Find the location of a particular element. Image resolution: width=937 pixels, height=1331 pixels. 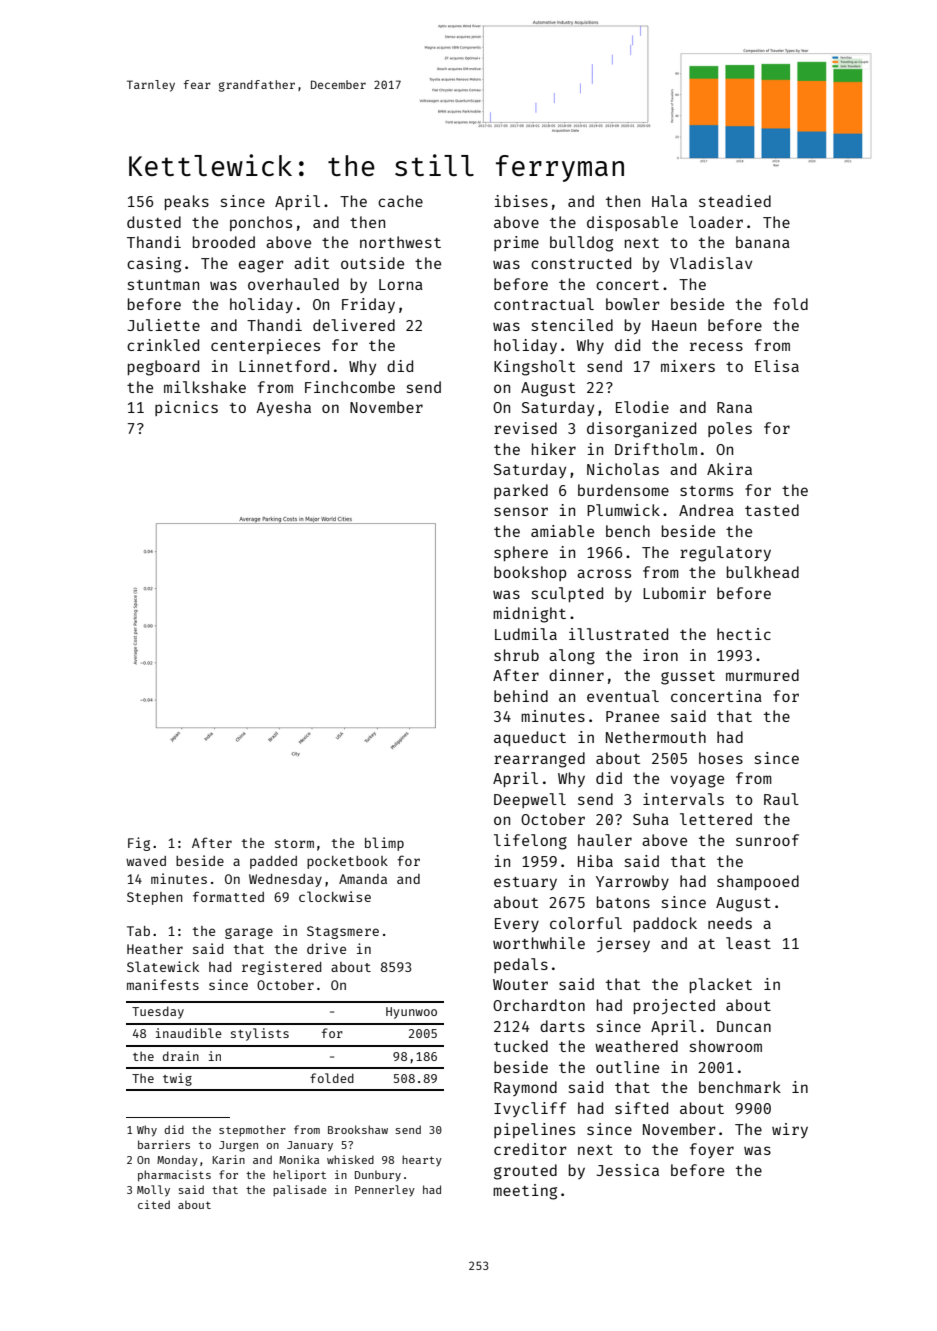

hoses is located at coordinates (721, 758).
